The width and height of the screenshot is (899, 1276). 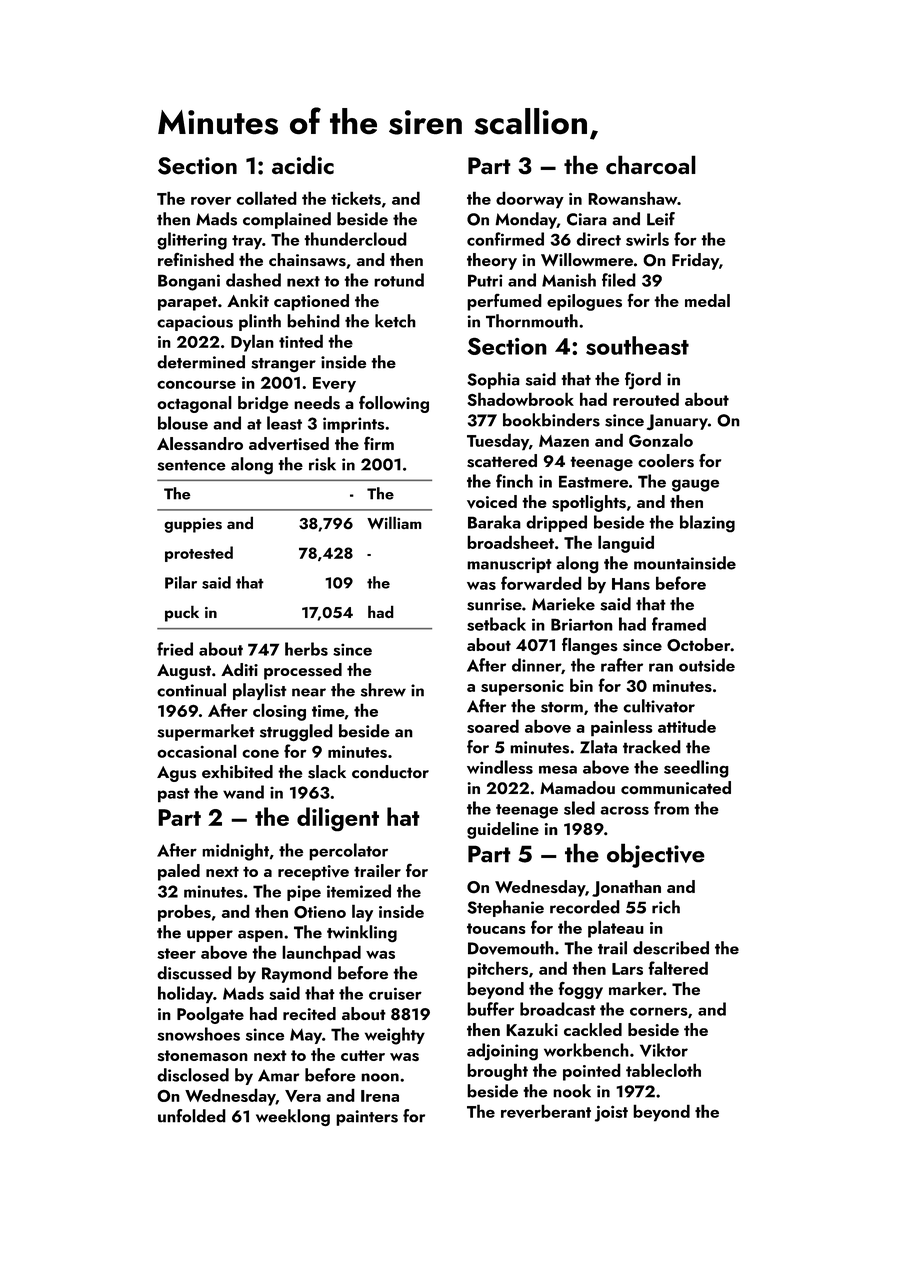 I want to click on joist, so click(x=611, y=1113).
